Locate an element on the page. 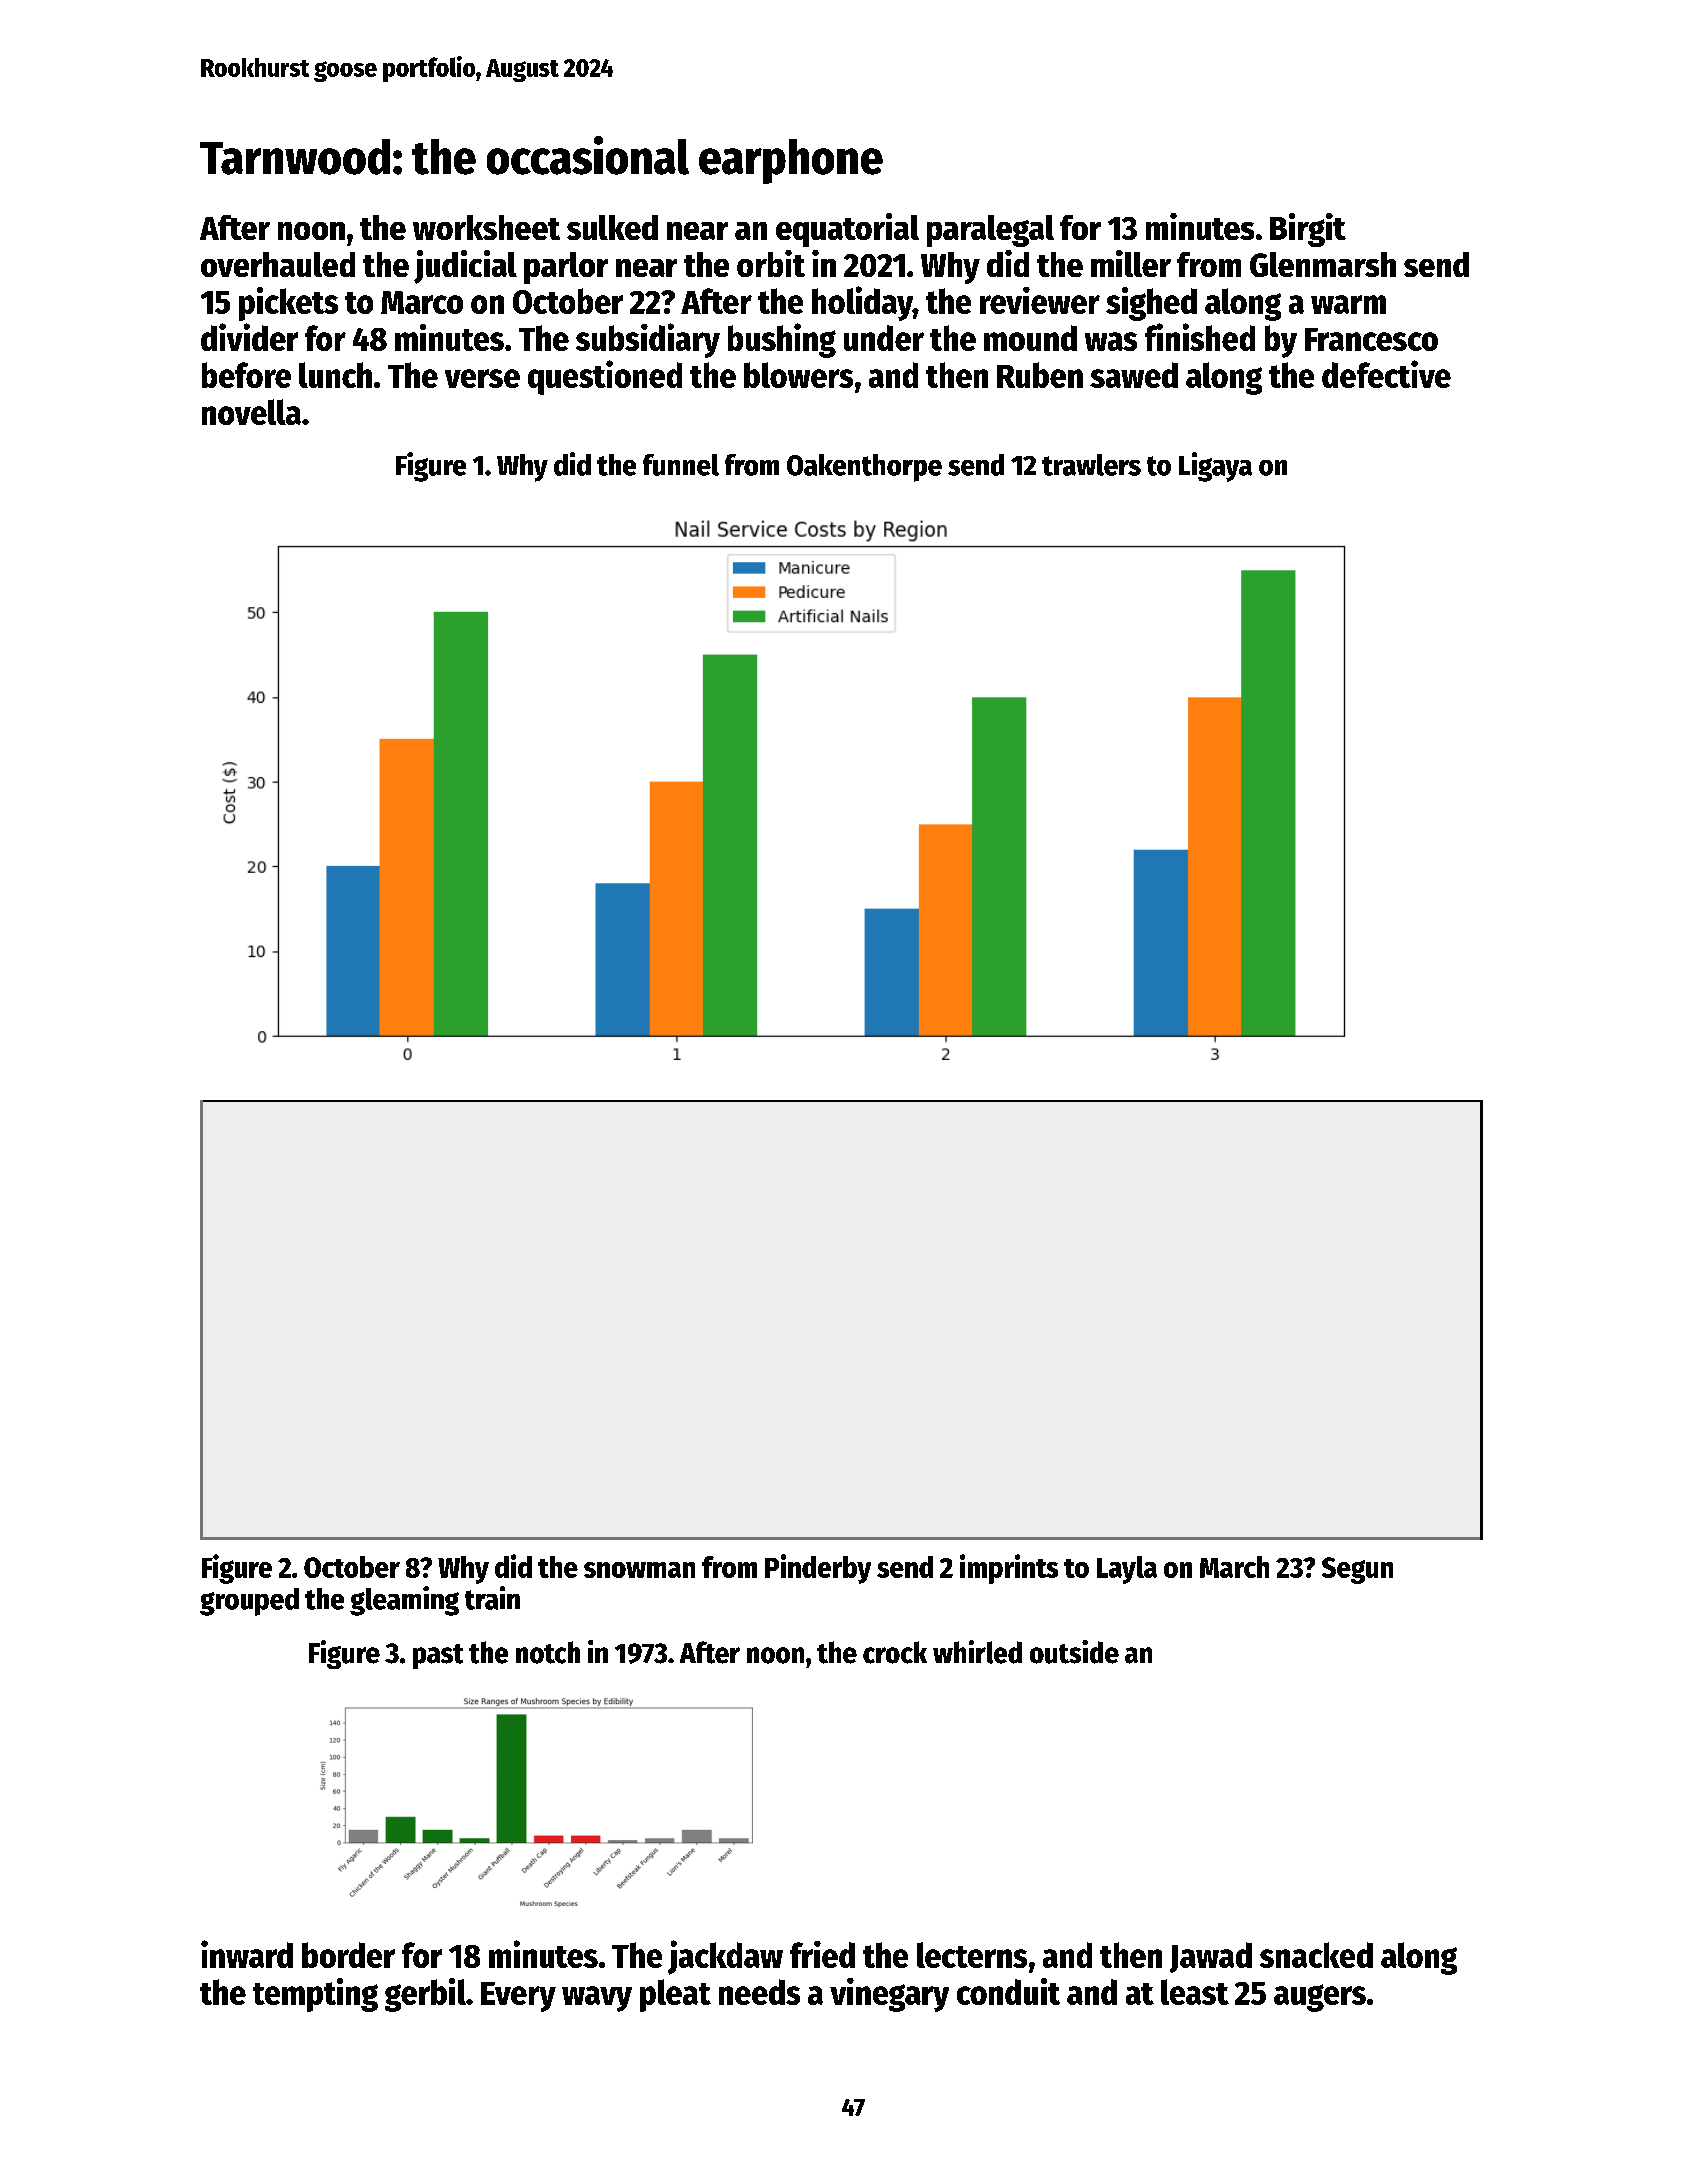  funnel is located at coordinates (681, 465).
